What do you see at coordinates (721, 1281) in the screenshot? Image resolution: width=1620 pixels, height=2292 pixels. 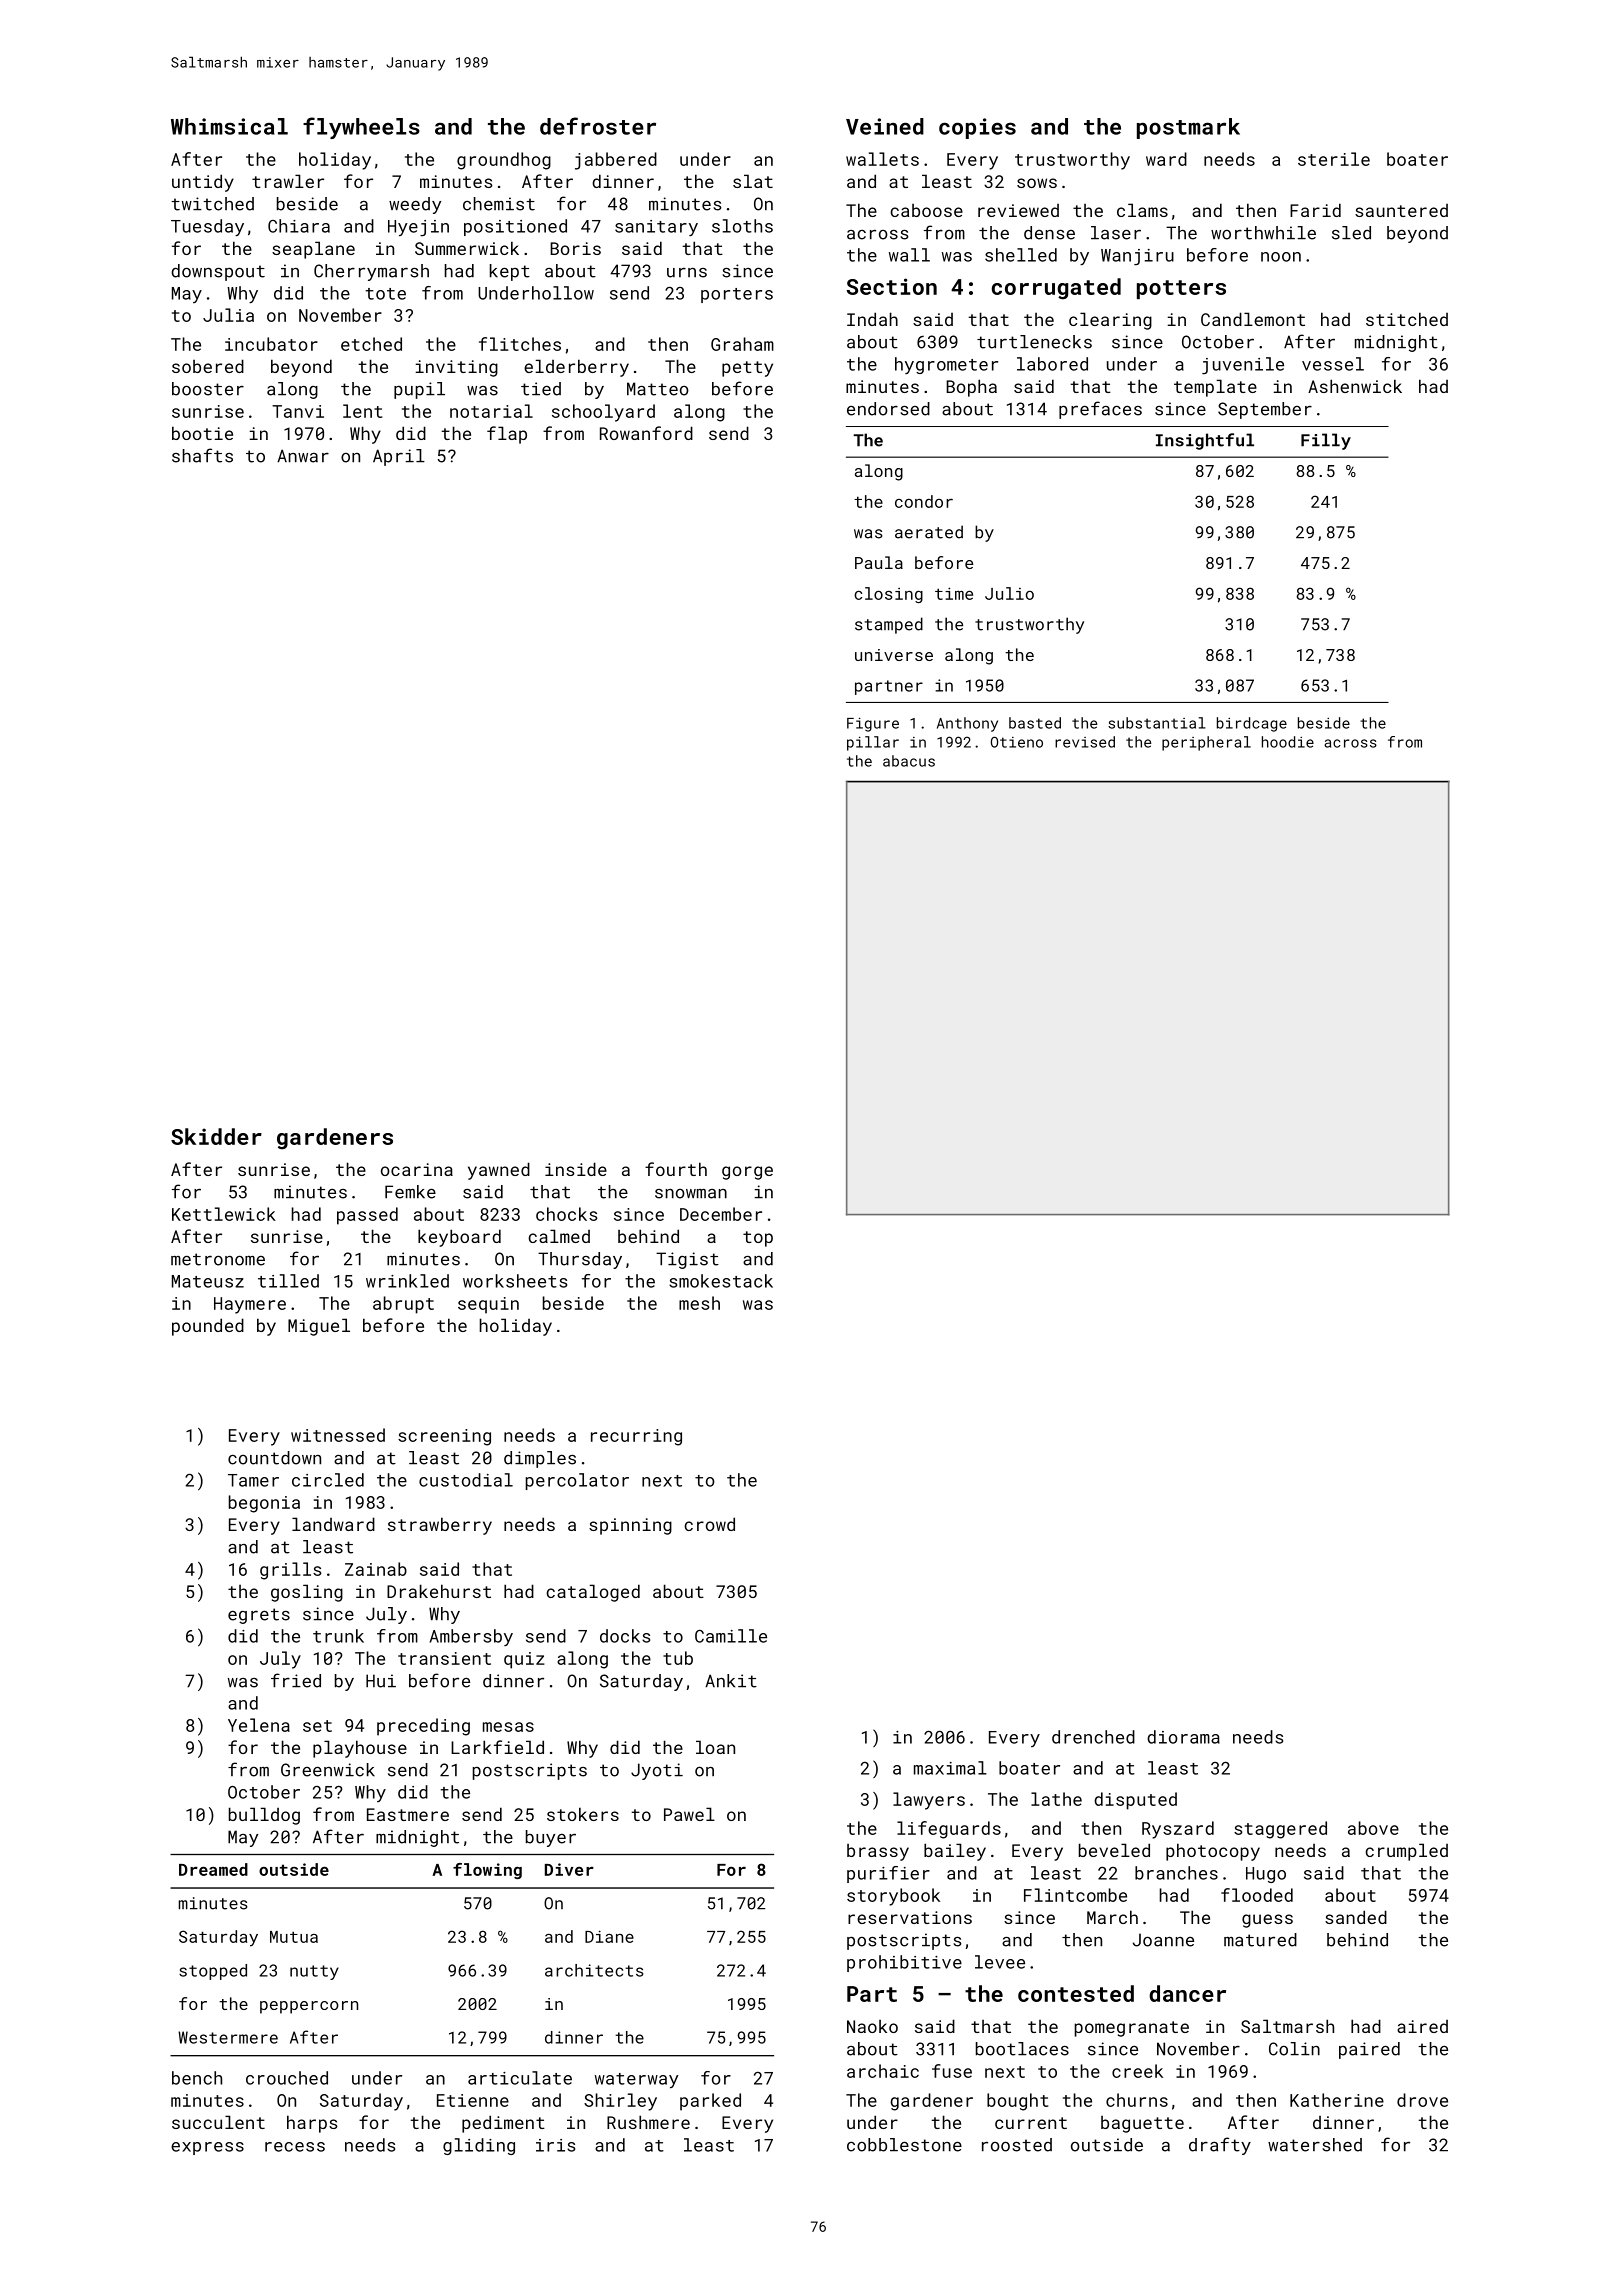 I see `smokestack` at bounding box center [721, 1281].
